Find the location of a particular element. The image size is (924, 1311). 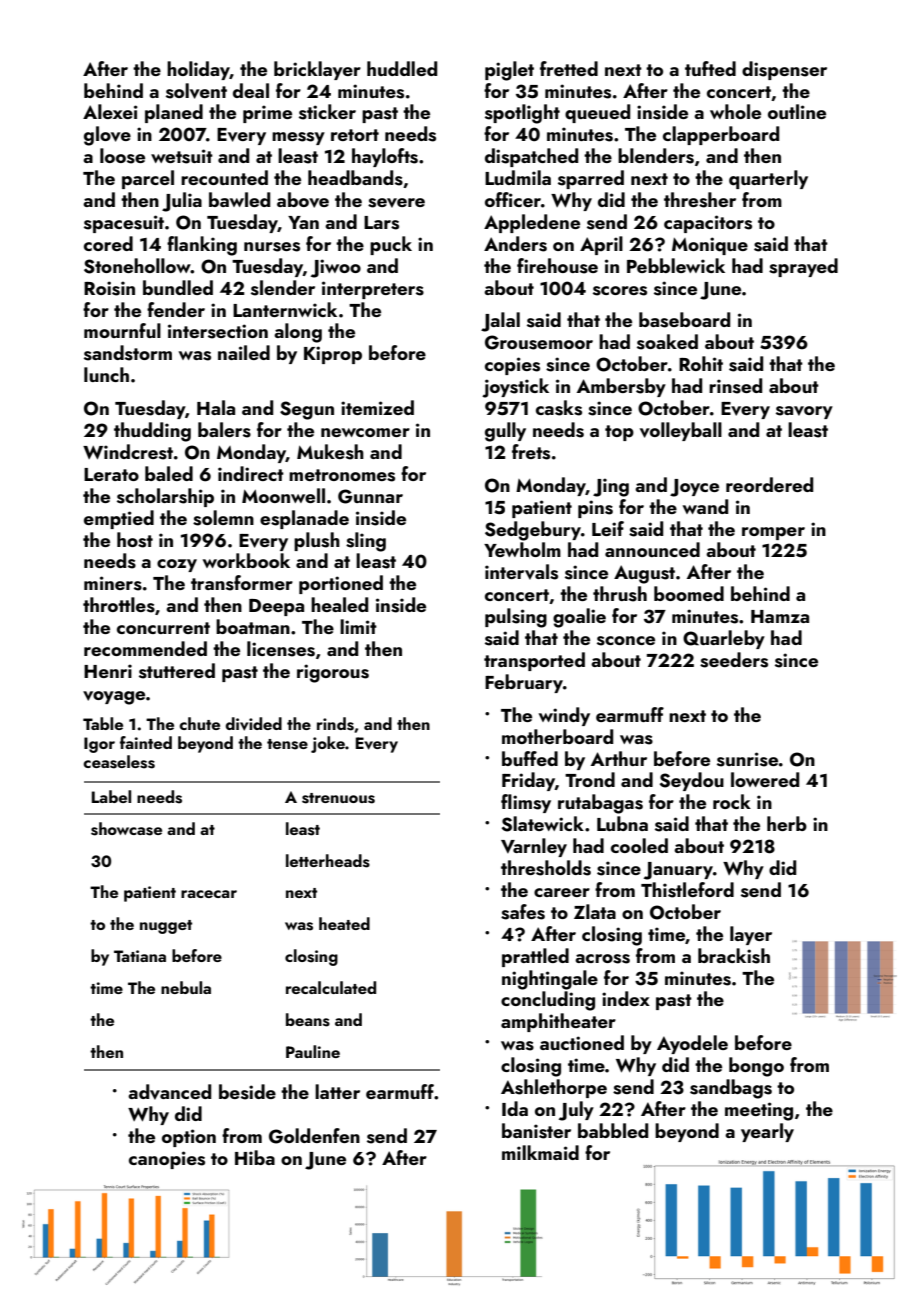

holiday is located at coordinates (198, 70).
